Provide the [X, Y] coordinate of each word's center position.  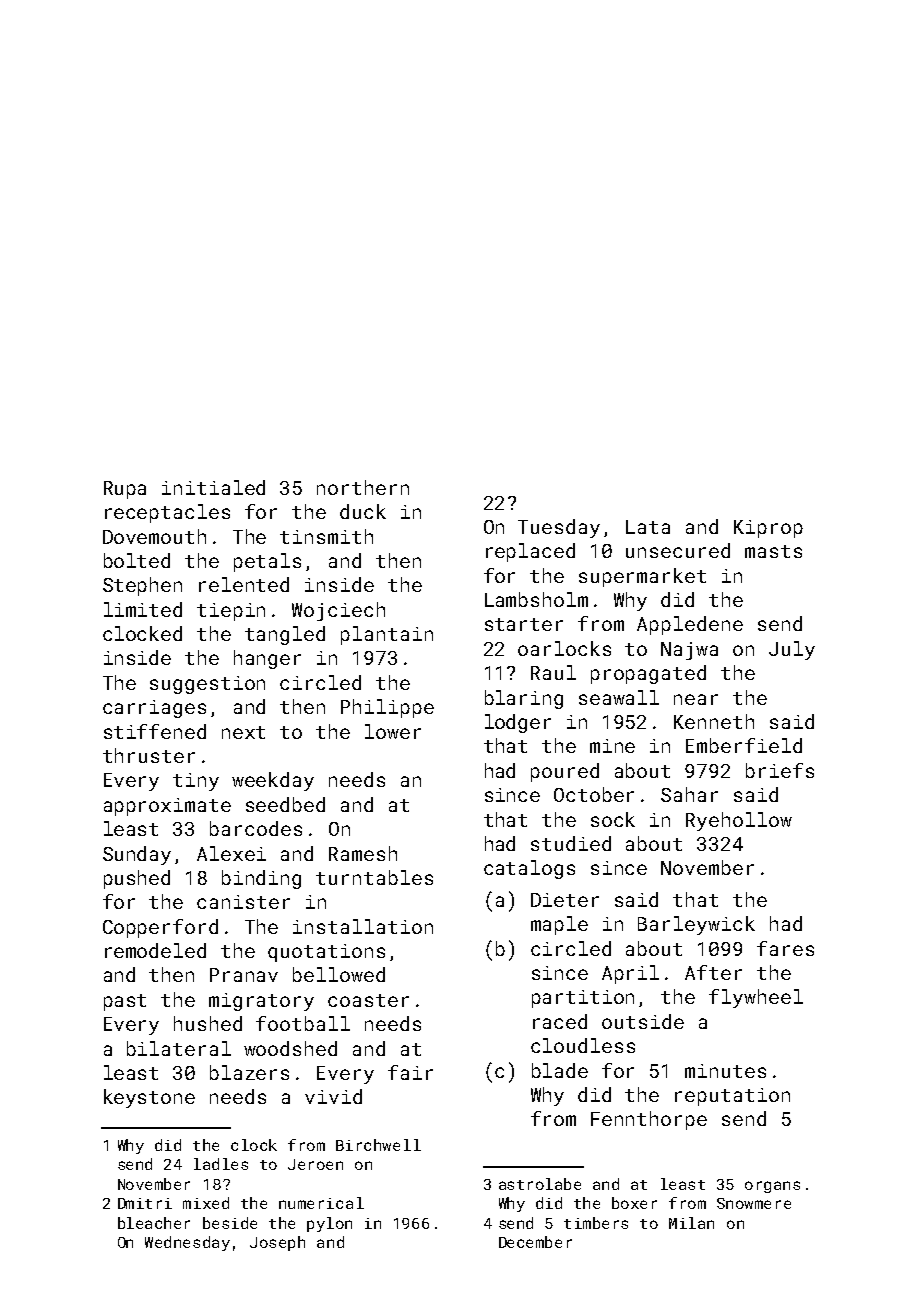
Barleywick [696, 925]
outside [643, 1021]
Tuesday [559, 528]
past [125, 1002]
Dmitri [145, 1203]
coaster [368, 1000]
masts [773, 551]
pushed [137, 879]
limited [143, 609]
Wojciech [338, 611]
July [792, 650]
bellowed [339, 974]
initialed [213, 487]
